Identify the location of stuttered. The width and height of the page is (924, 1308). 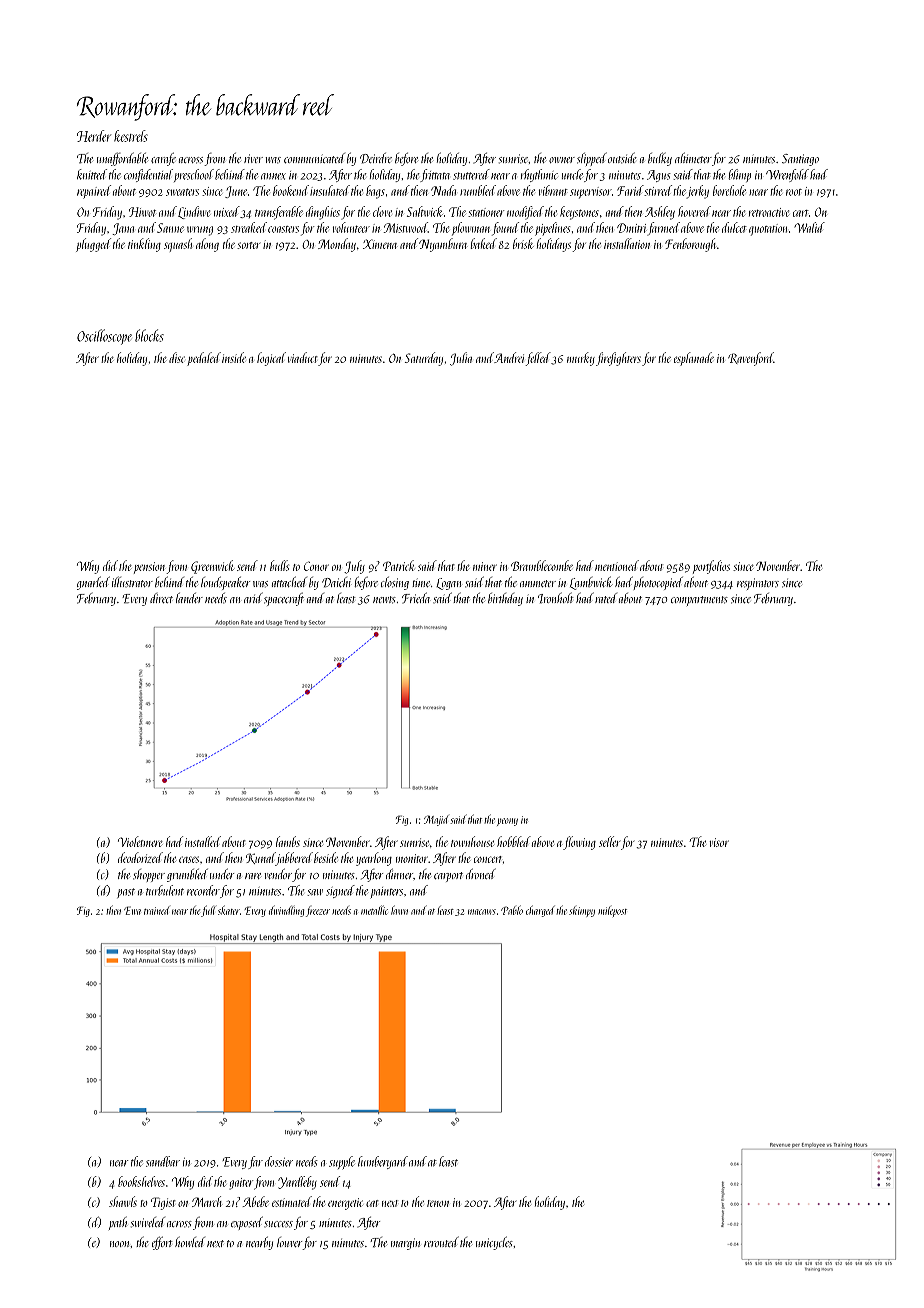
(471, 174).
